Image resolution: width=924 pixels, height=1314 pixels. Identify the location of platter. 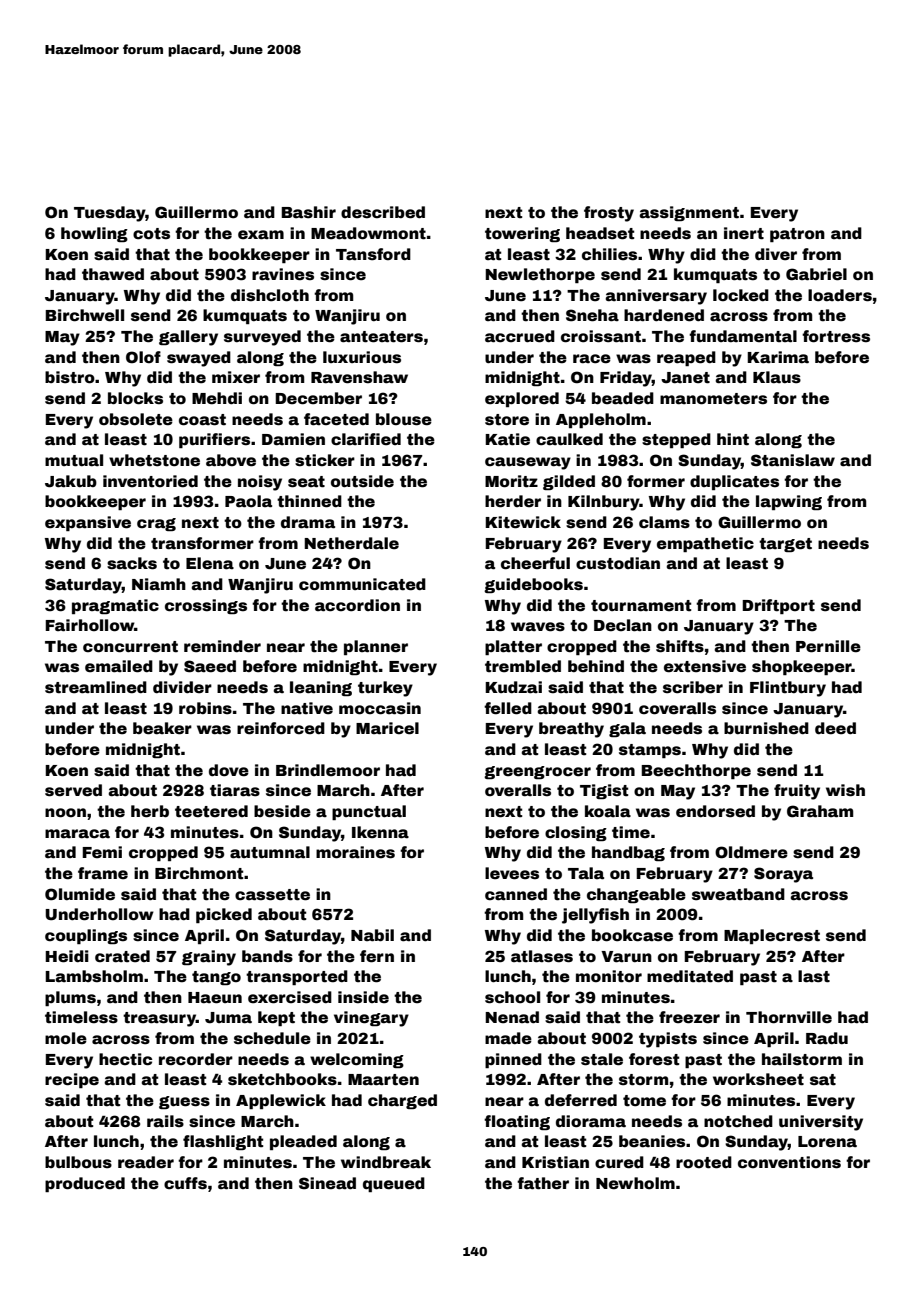
(513, 647).
